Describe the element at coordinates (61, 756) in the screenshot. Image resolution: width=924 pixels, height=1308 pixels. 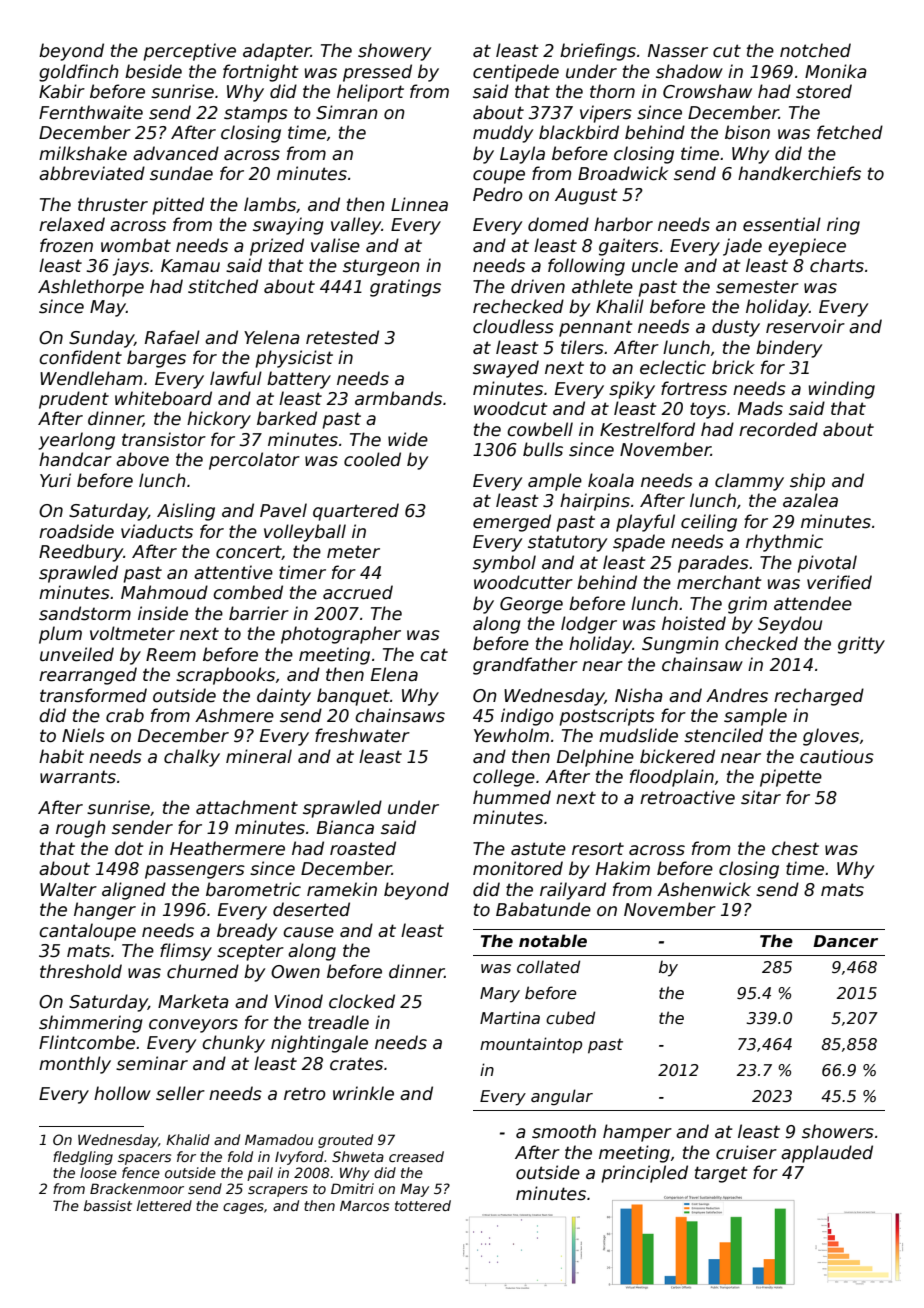
I see `habit` at that location.
